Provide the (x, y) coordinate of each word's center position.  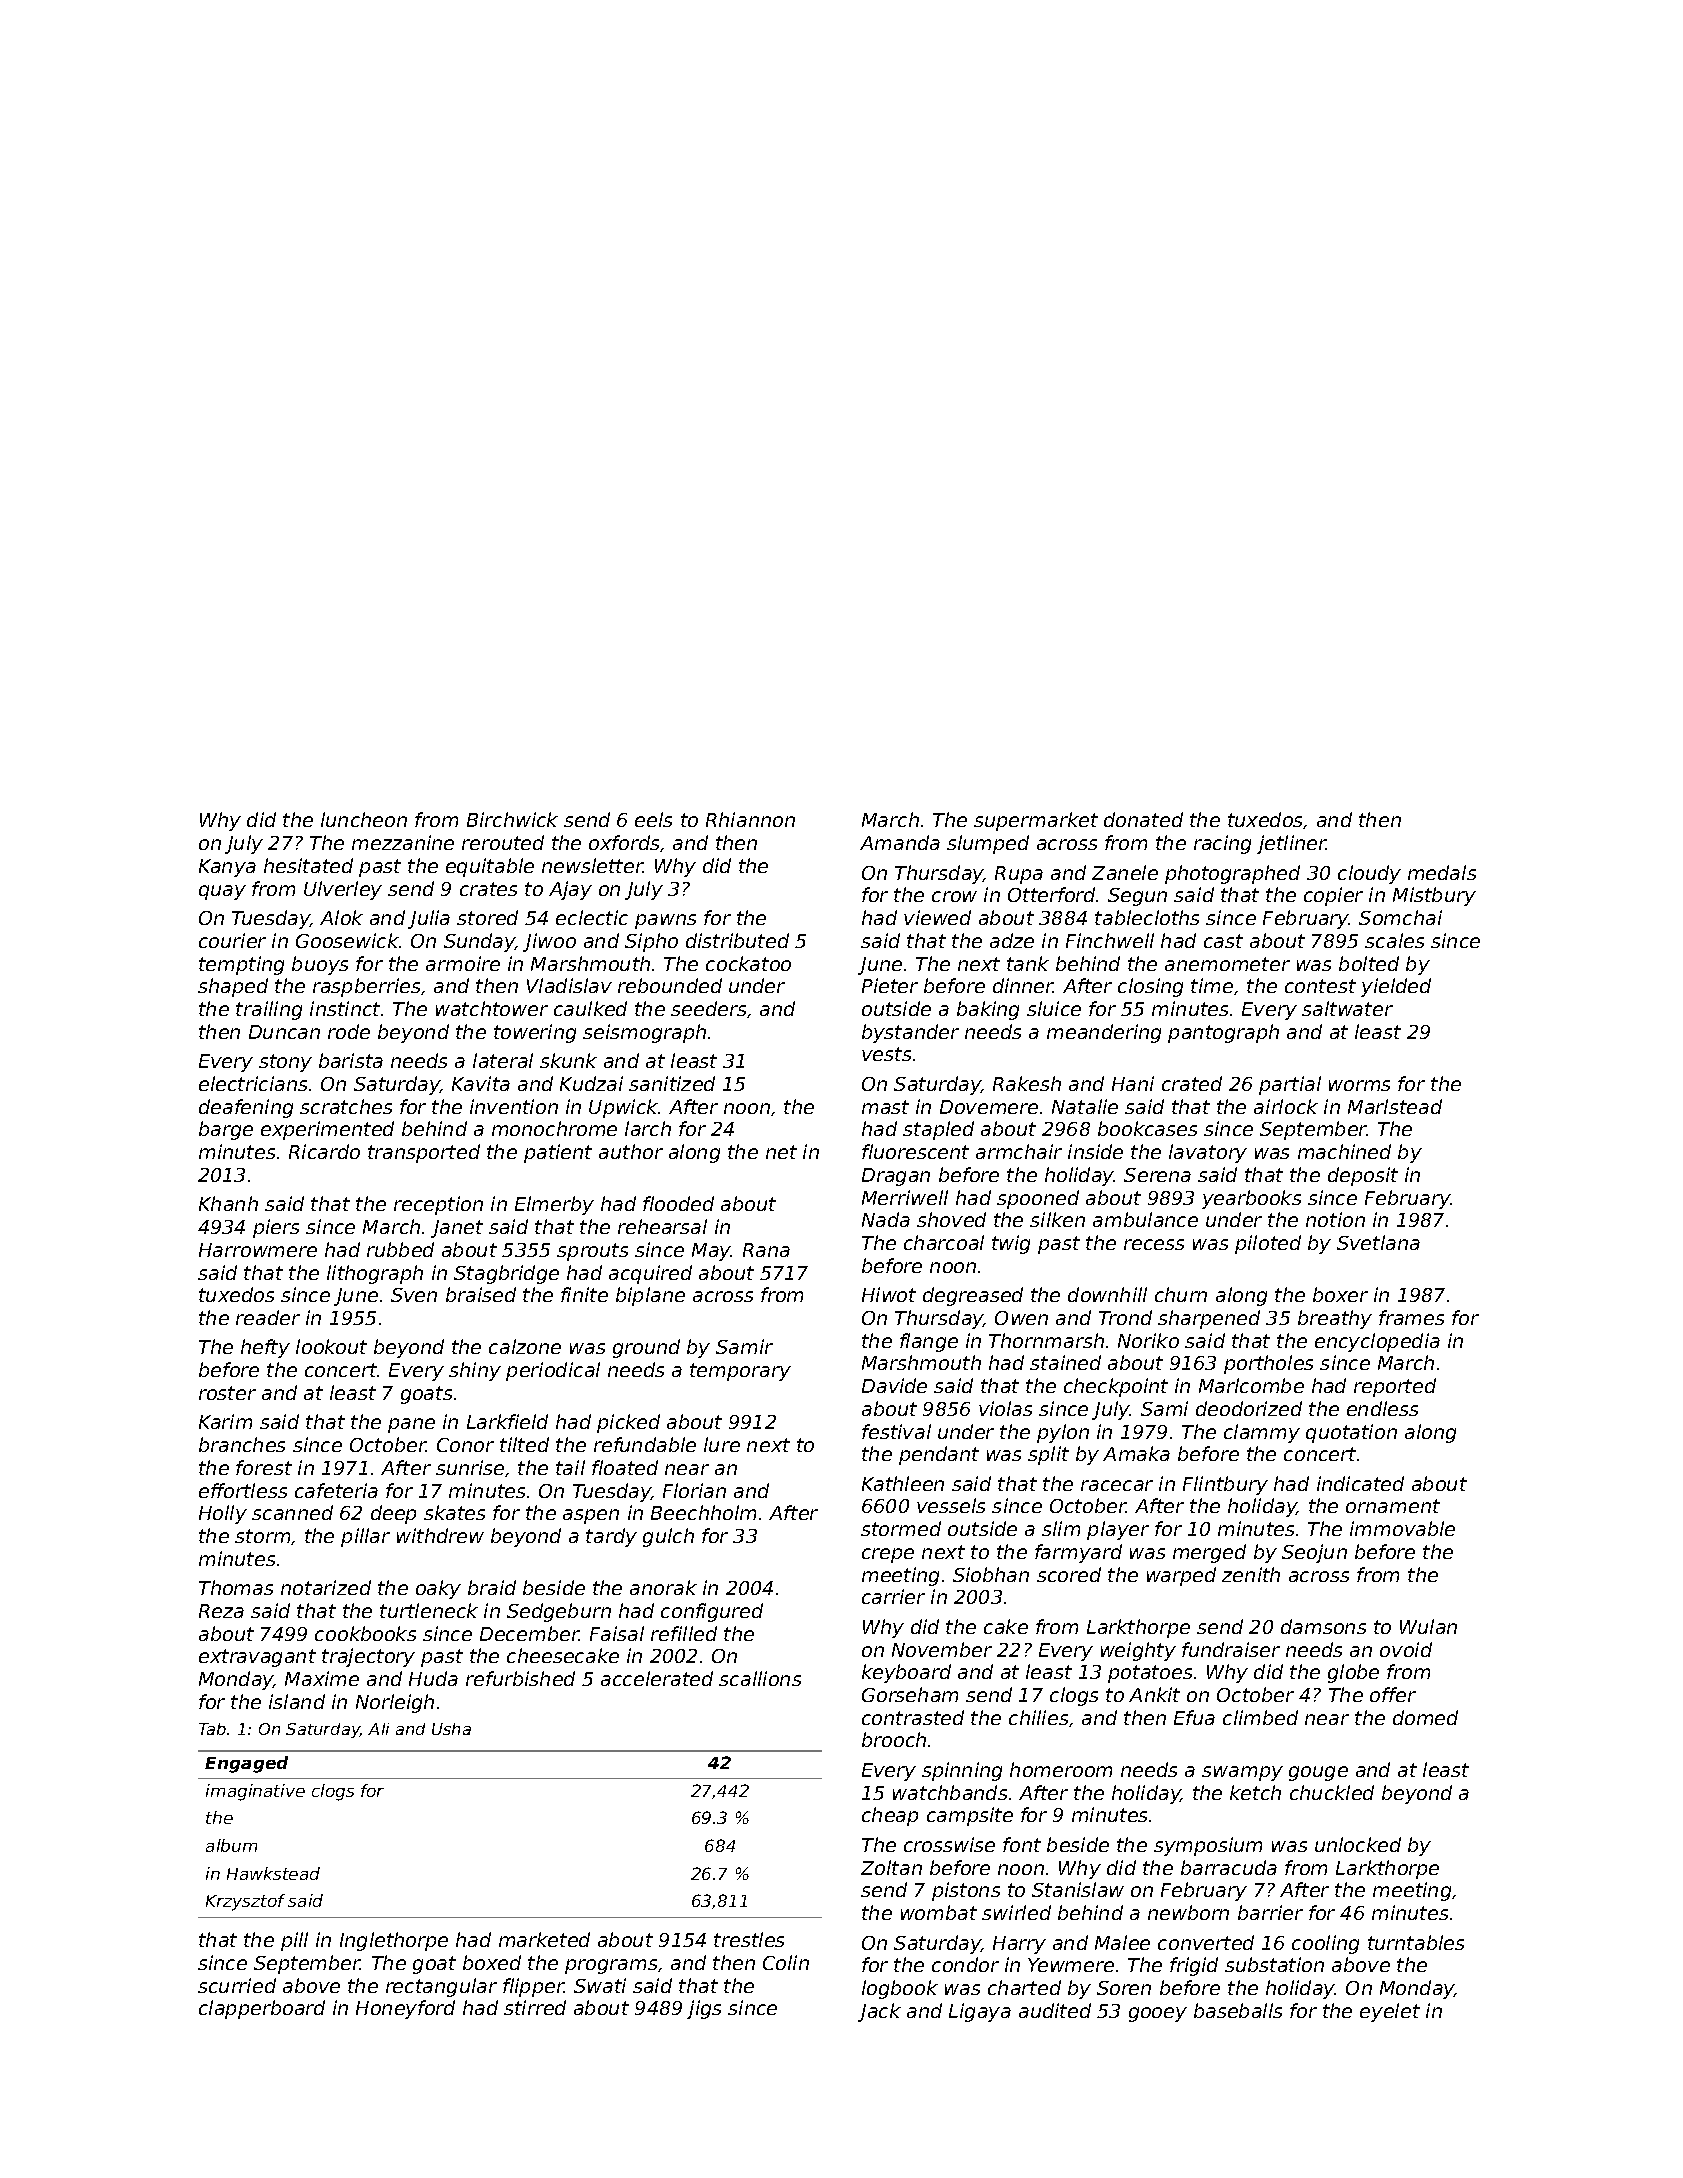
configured (712, 1612)
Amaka (1136, 1453)
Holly (223, 1514)
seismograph (644, 1033)
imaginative (255, 1792)
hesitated (308, 865)
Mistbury (1434, 896)
